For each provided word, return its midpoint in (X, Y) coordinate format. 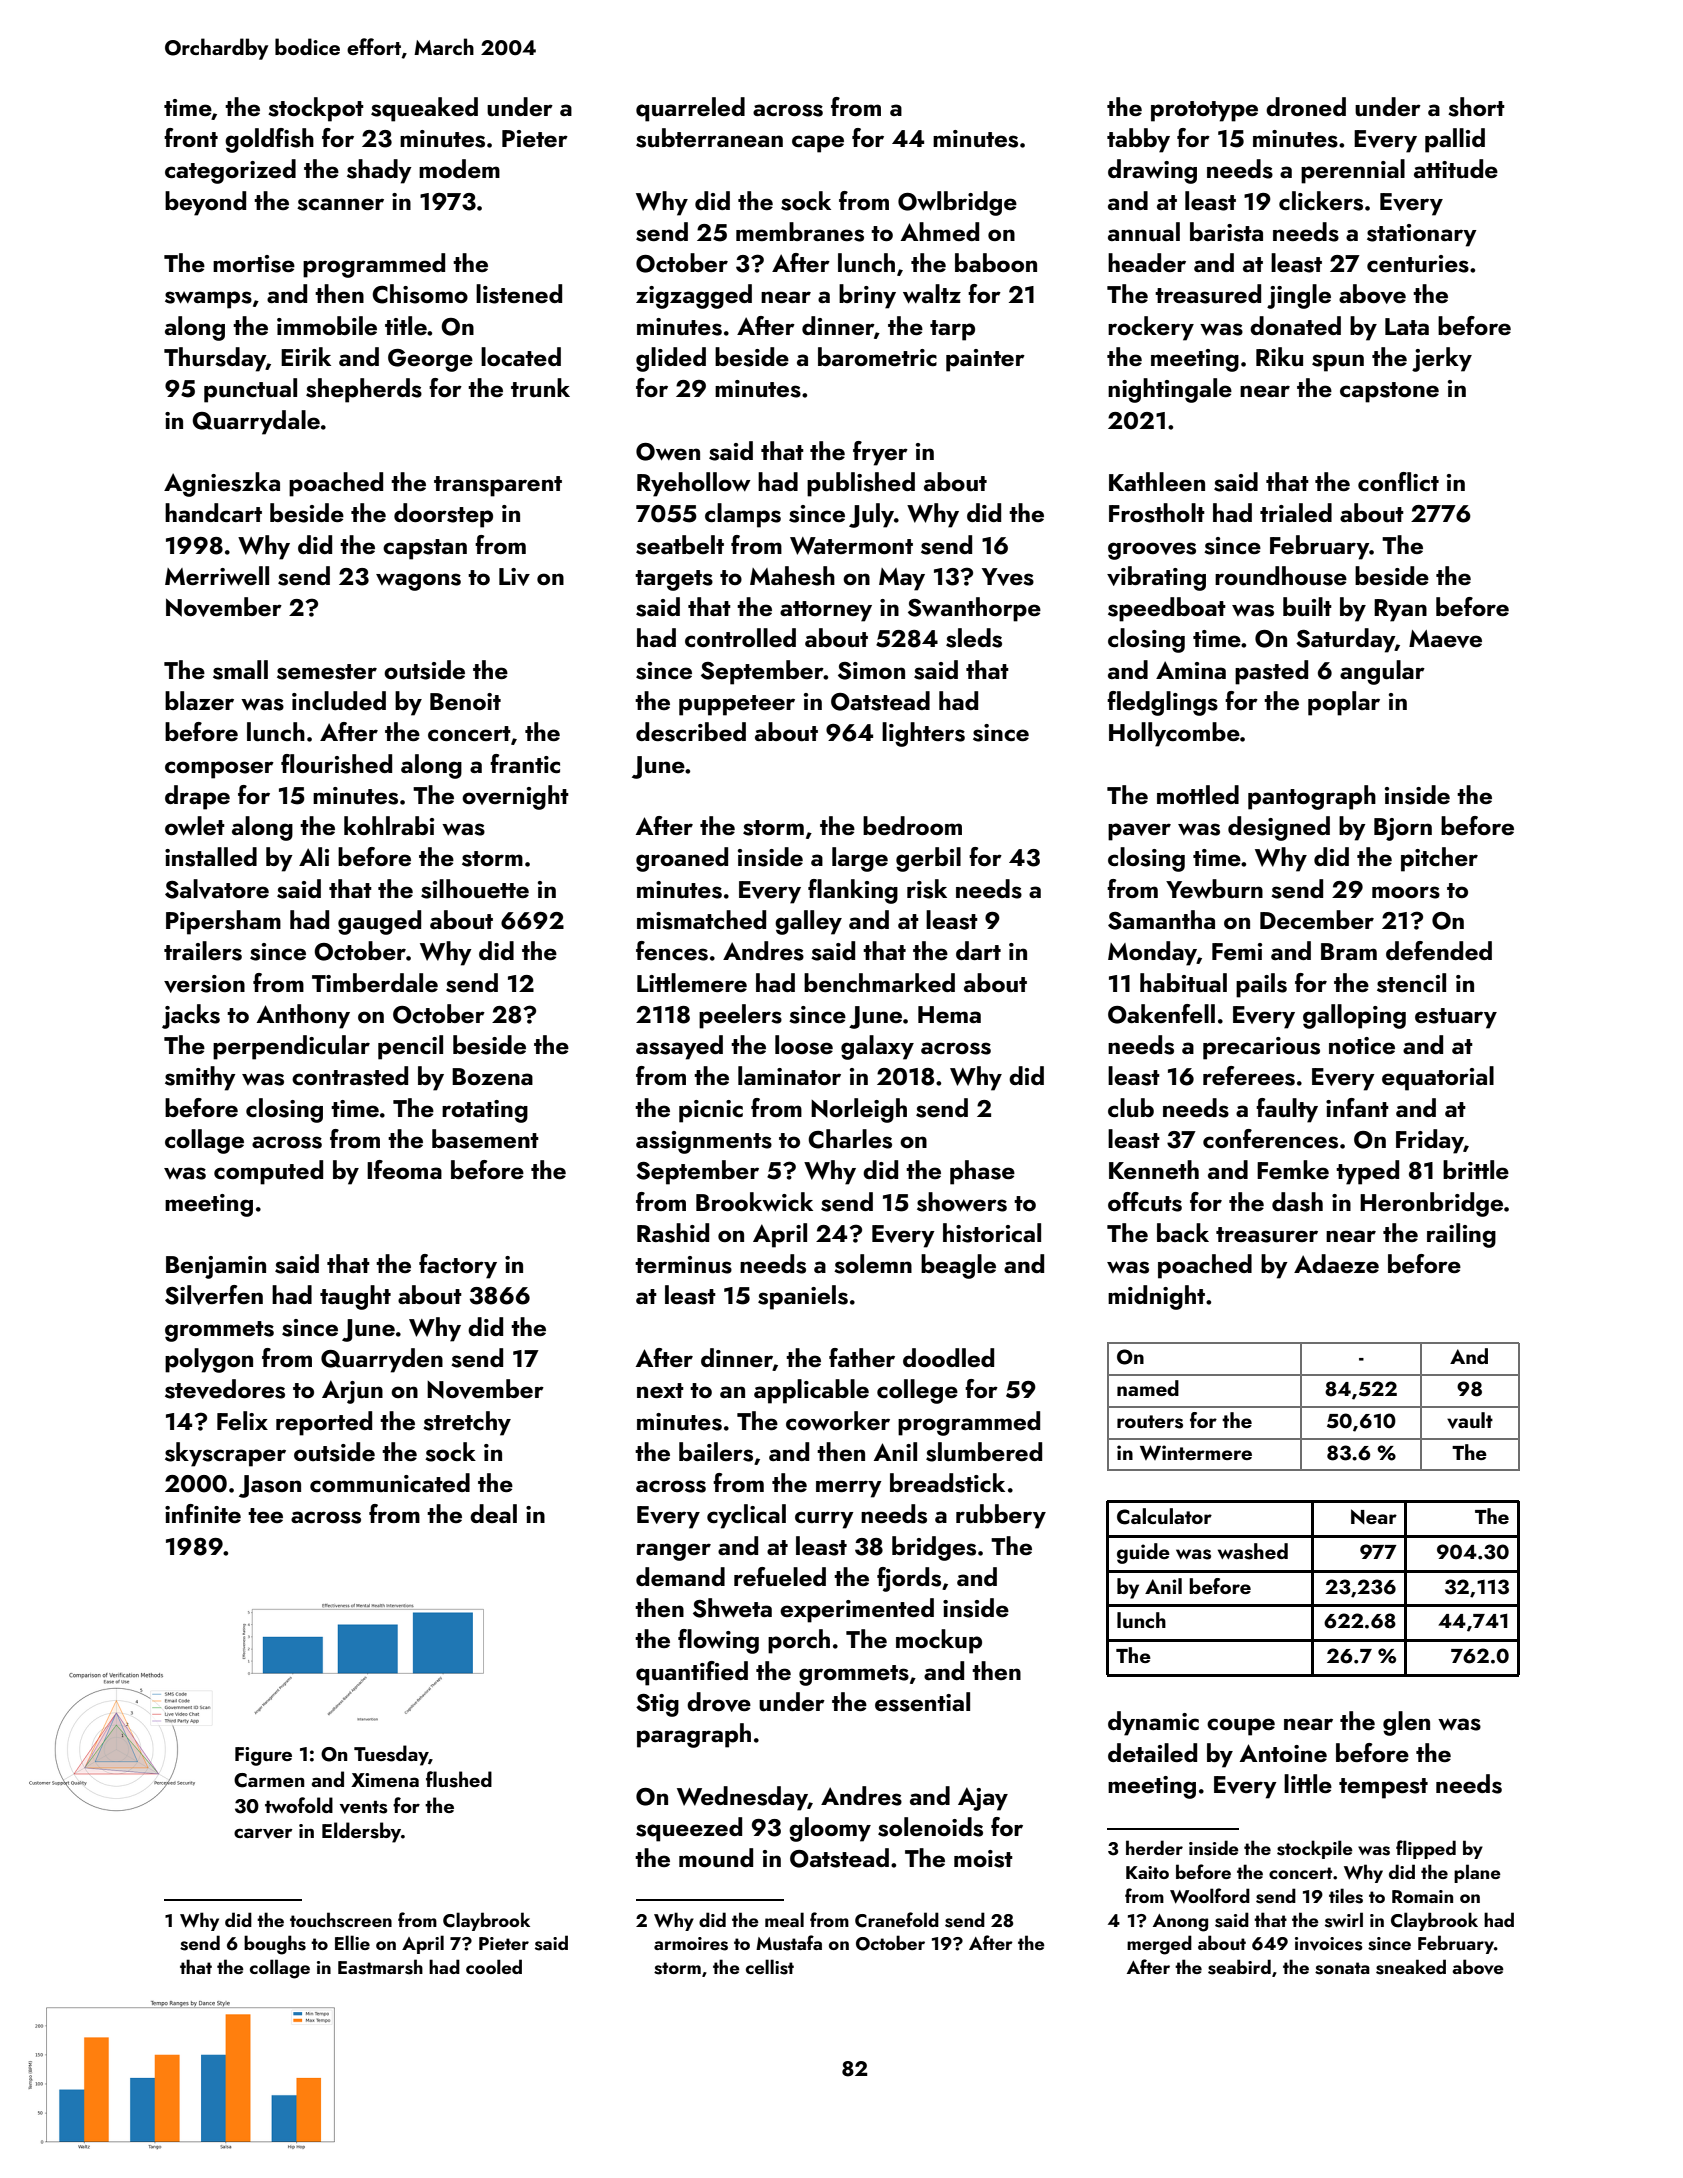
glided (671, 359)
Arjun (352, 1392)
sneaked (1411, 1967)
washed (1253, 1551)
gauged (379, 922)
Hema (949, 1014)
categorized (230, 171)
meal (784, 1919)
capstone (1389, 392)
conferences (1270, 1139)
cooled (494, 1966)
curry (824, 1520)
